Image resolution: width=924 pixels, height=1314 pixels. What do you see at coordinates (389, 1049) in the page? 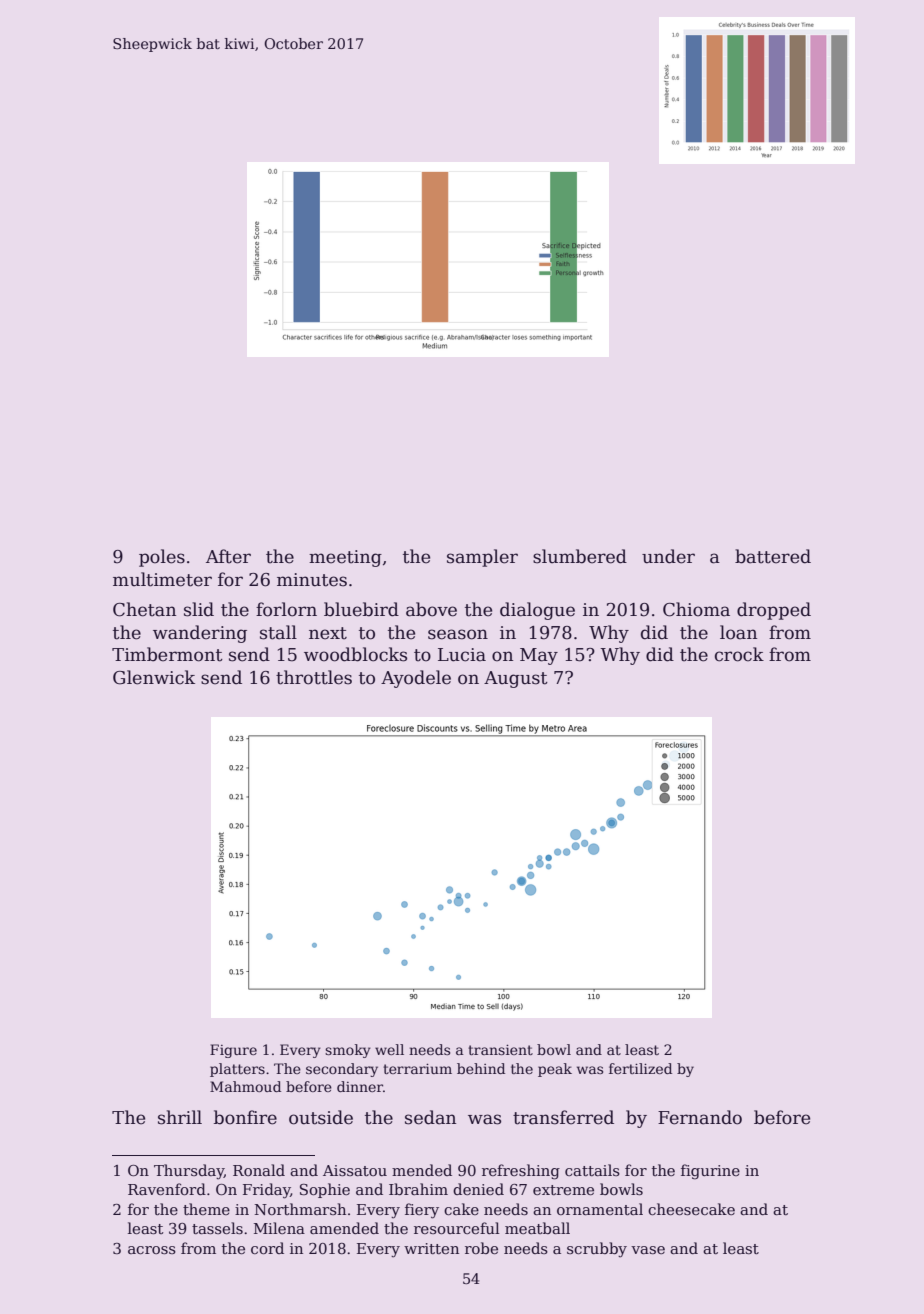
I see `well` at bounding box center [389, 1049].
